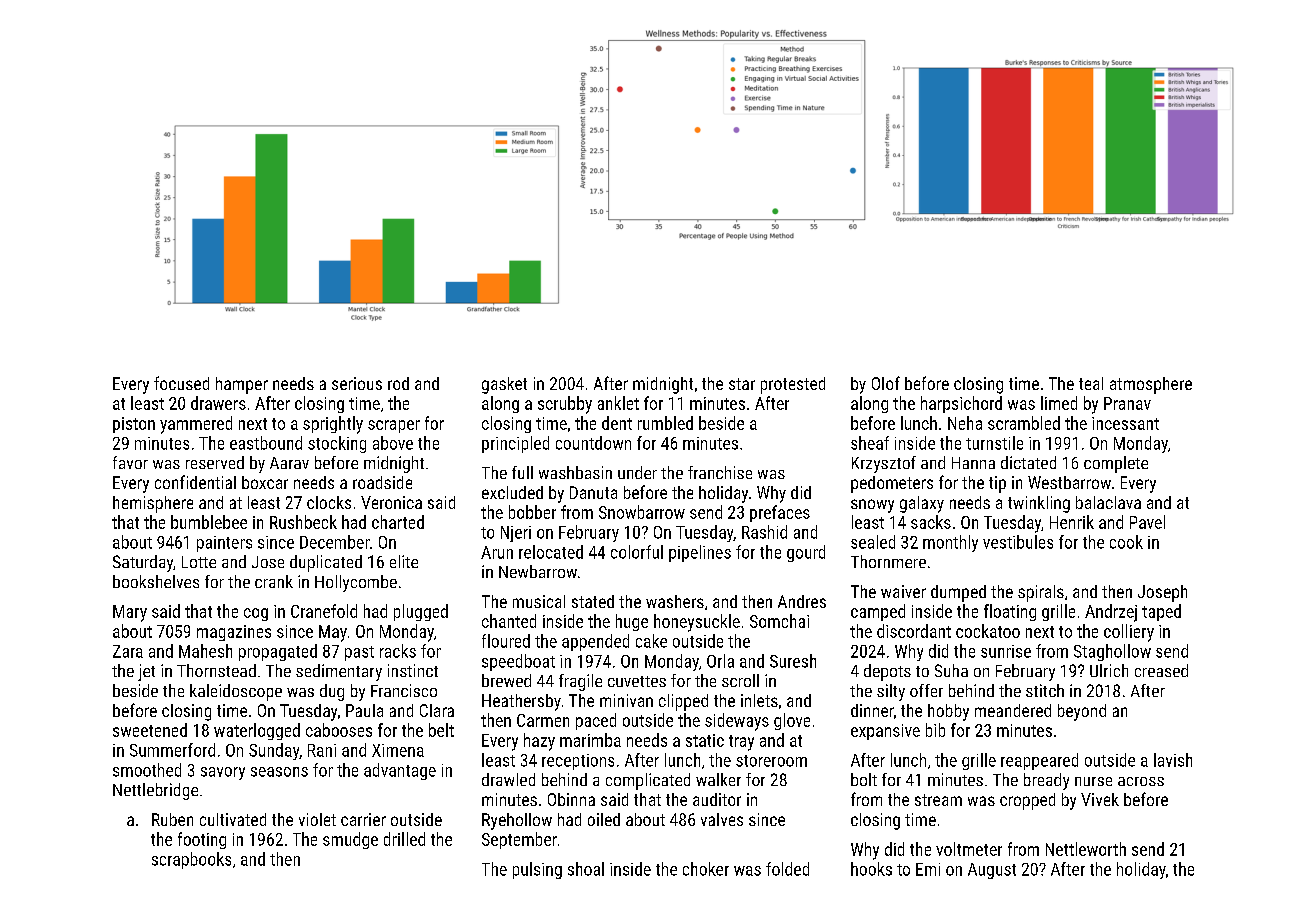  I want to click on star, so click(742, 384).
